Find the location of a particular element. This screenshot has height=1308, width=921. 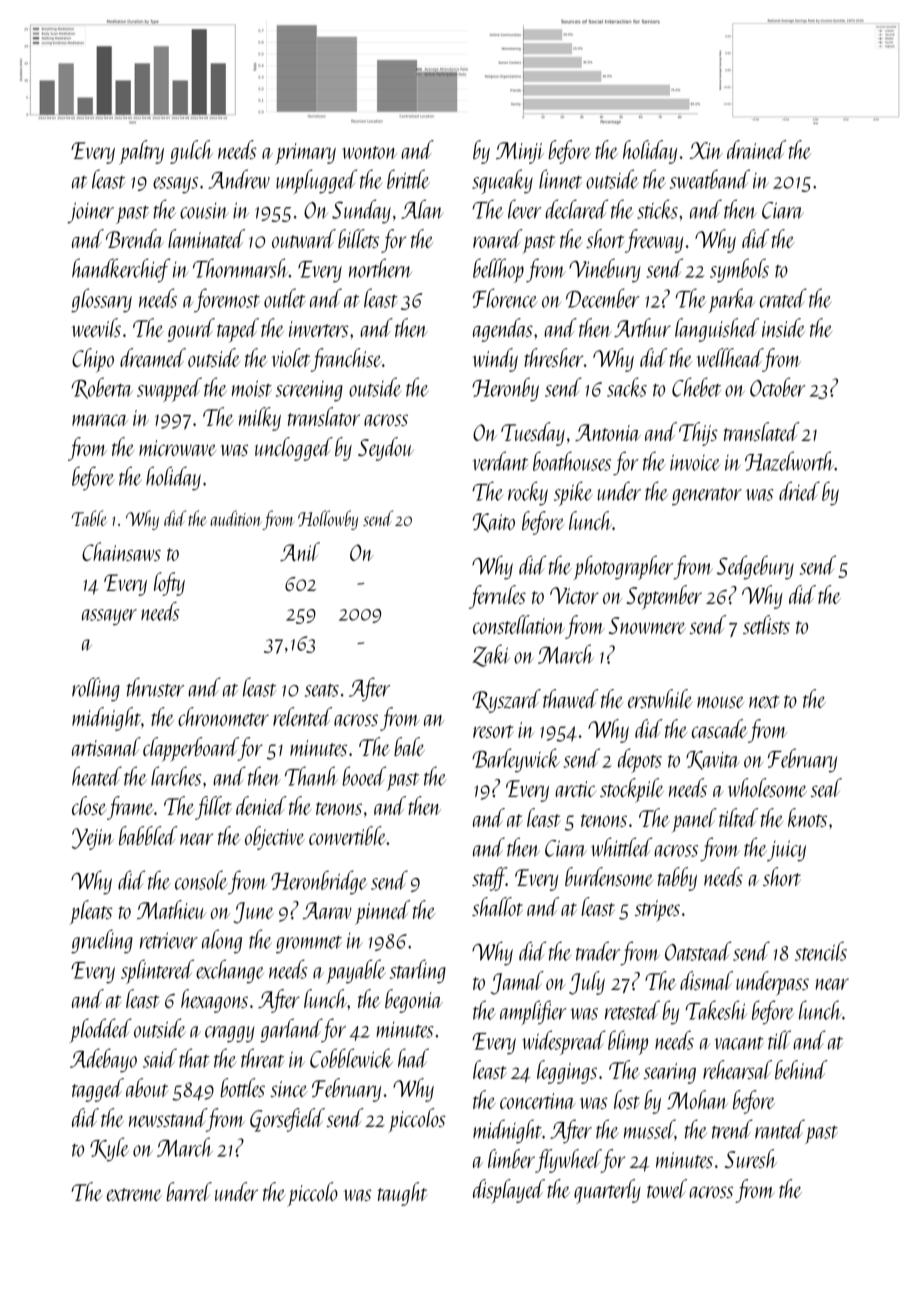

lofty is located at coordinates (169, 584).
